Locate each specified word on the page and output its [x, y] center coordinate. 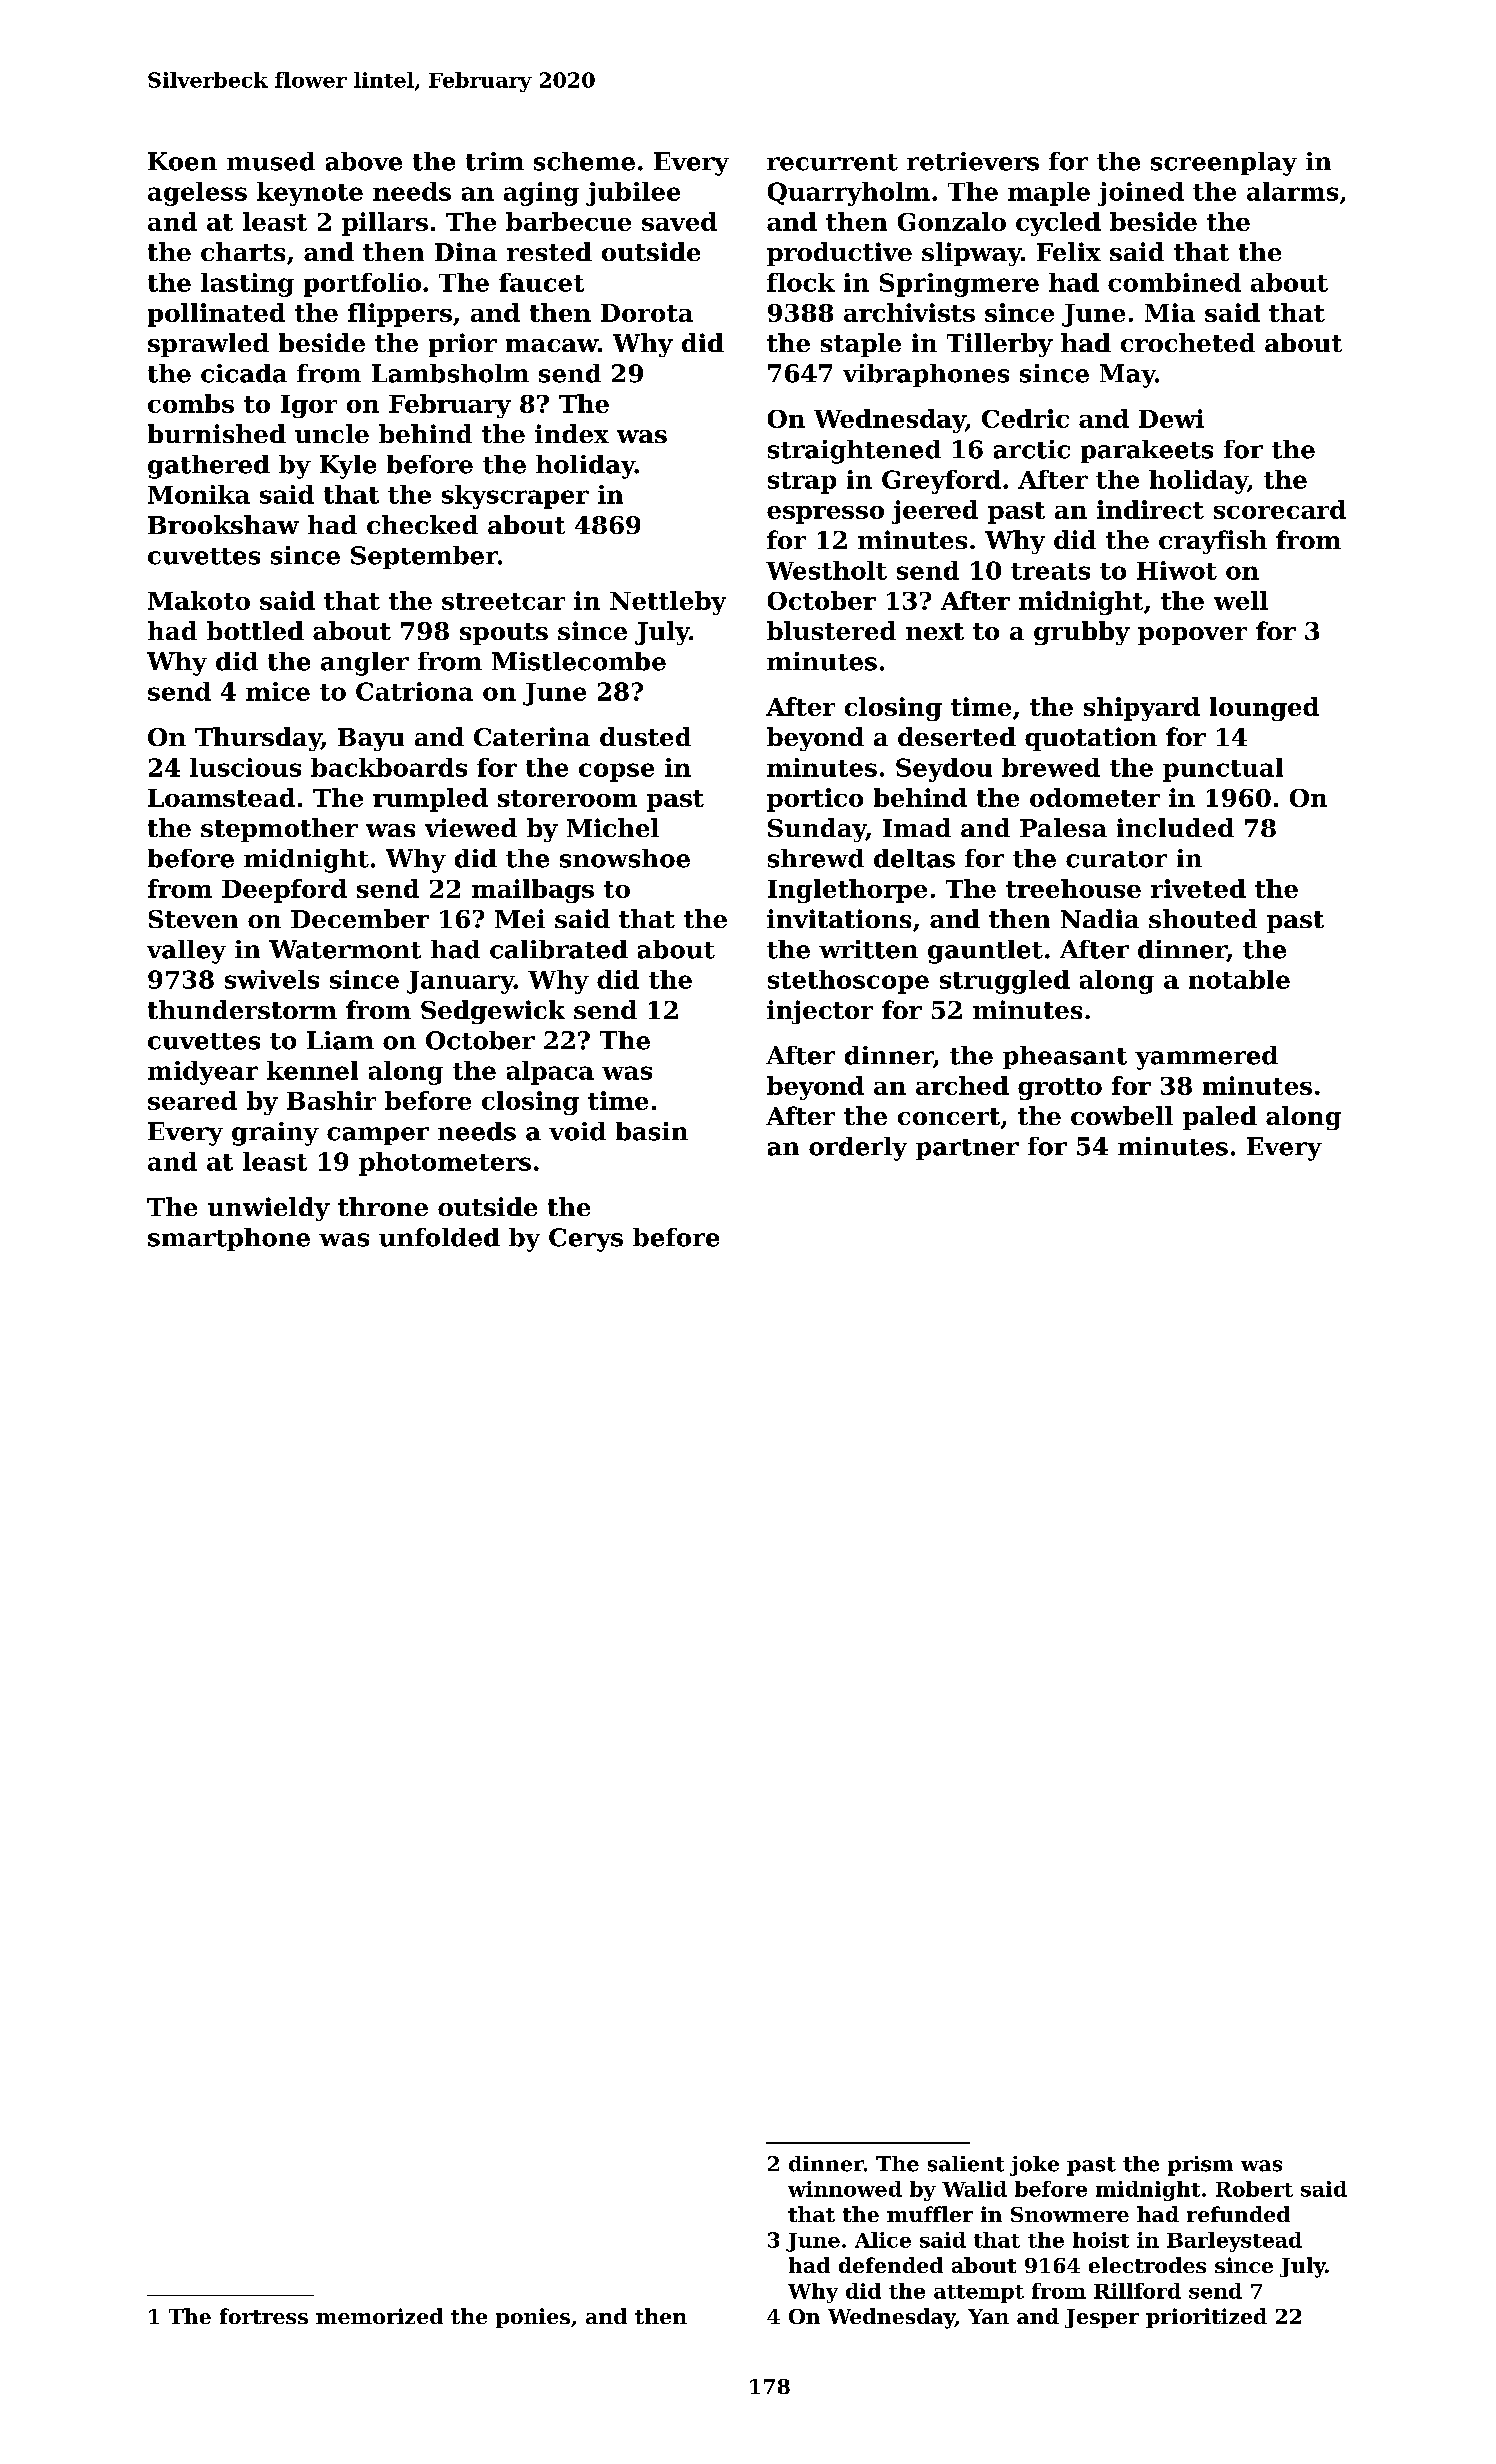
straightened [854, 452]
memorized [379, 2316]
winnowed [845, 2189]
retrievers [973, 161]
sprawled [208, 345]
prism [1200, 2166]
